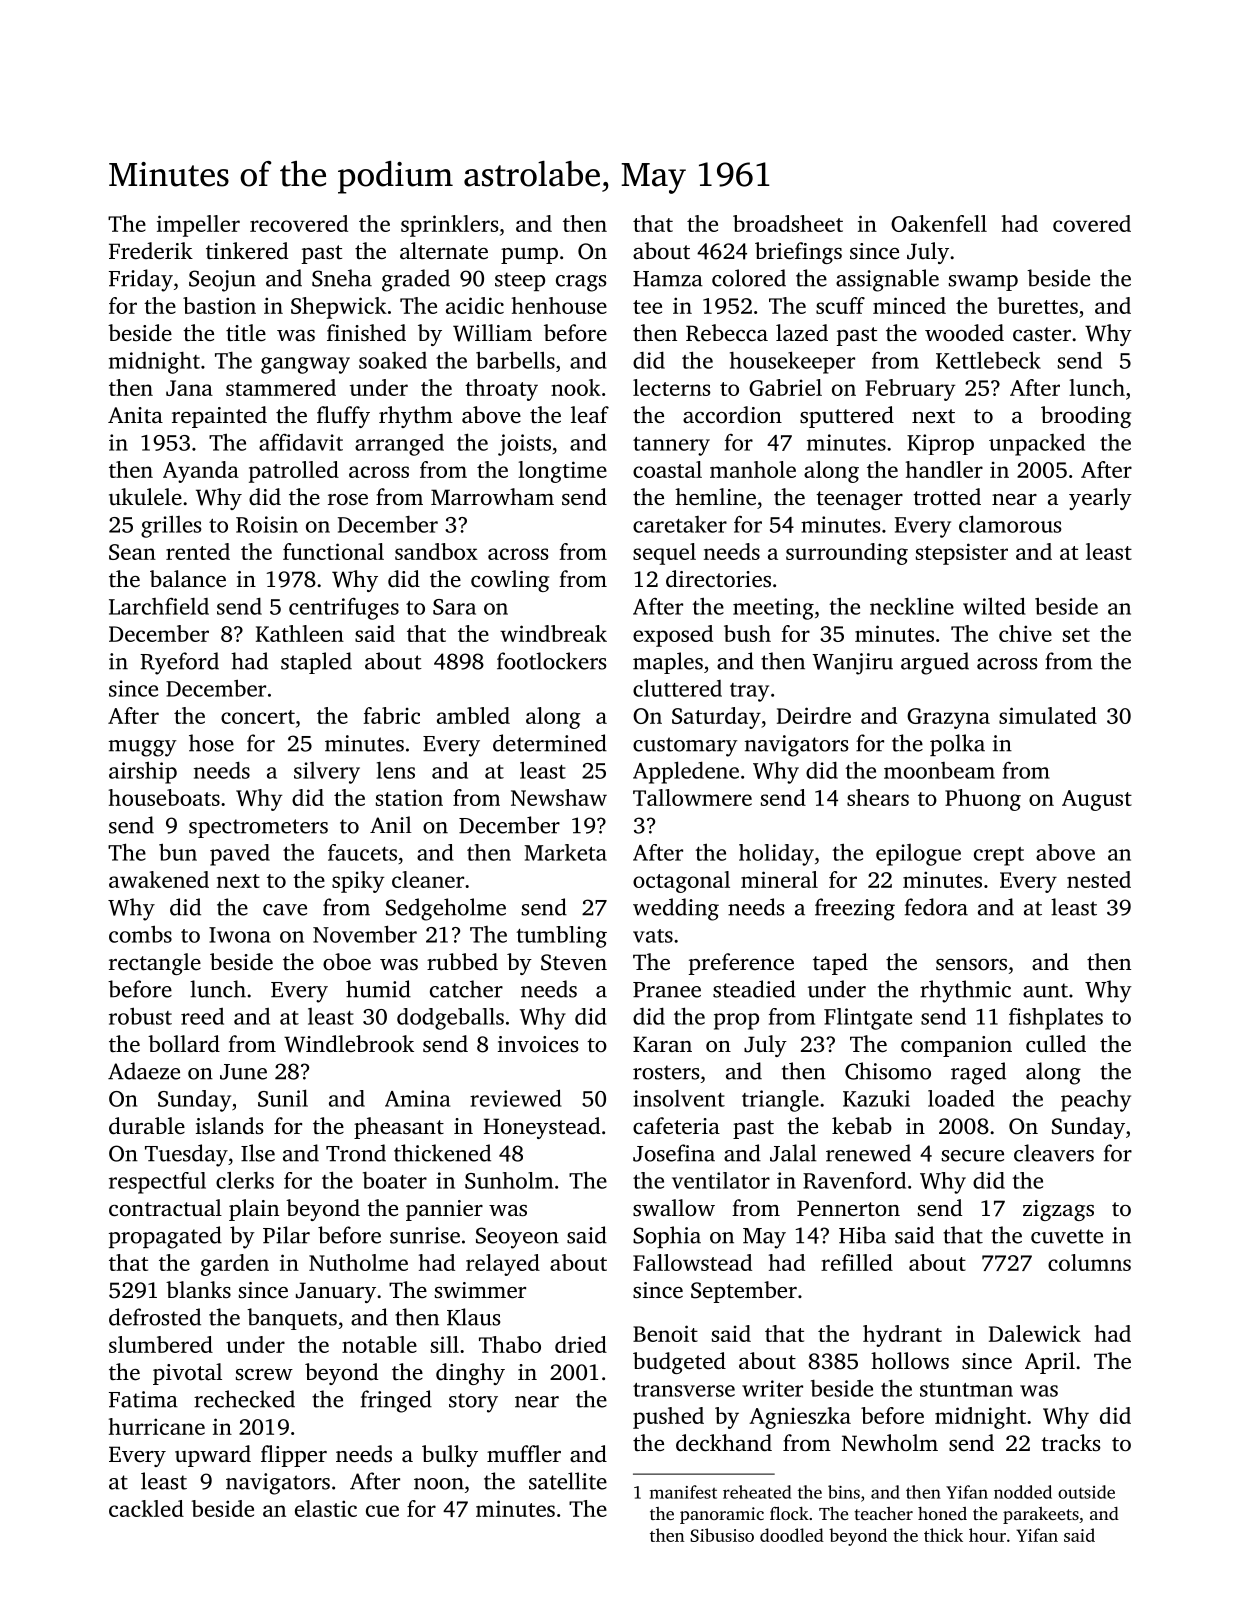  I want to click on station, so click(409, 797).
